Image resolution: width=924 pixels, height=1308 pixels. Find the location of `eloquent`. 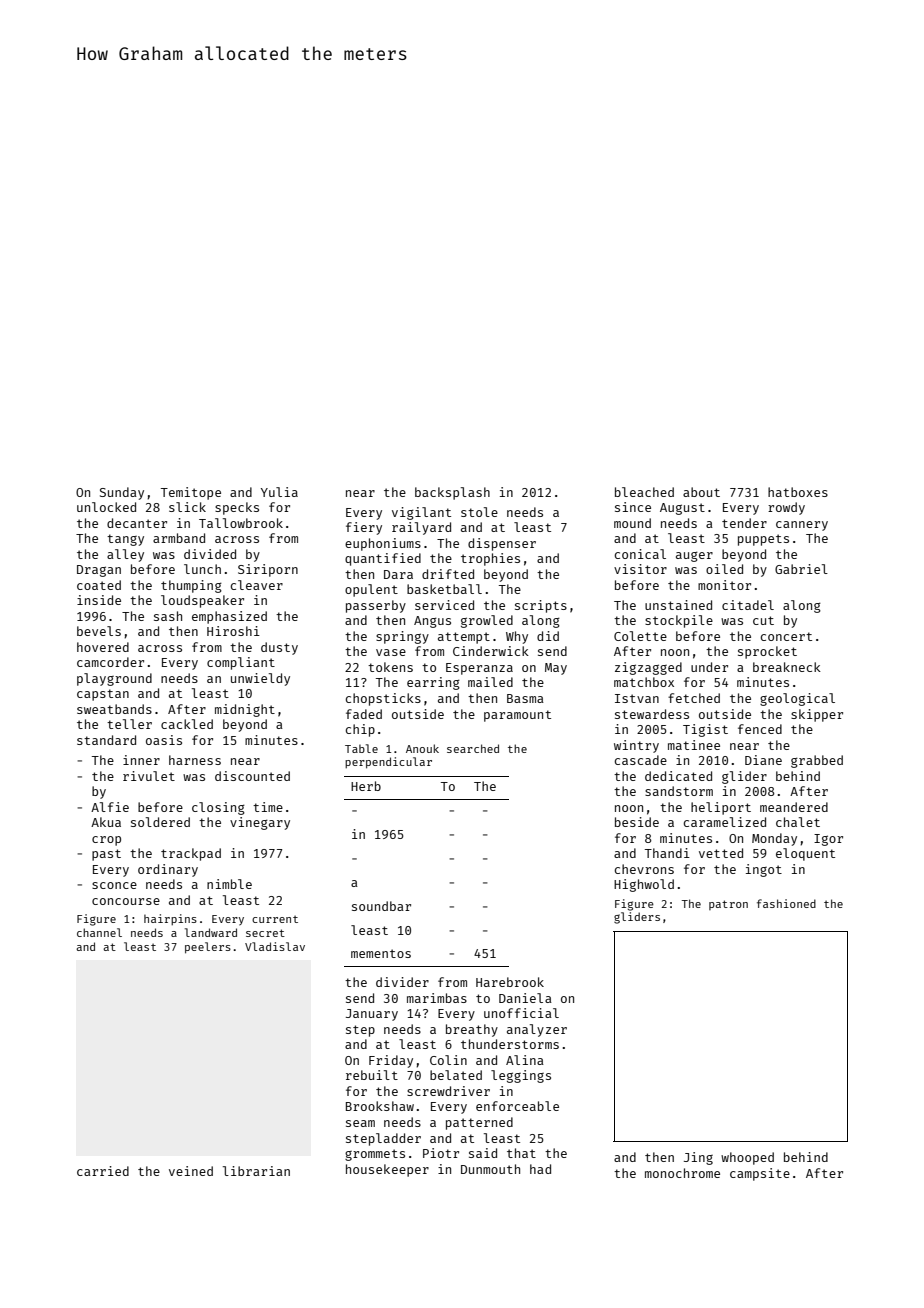

eloquent is located at coordinates (805, 854).
